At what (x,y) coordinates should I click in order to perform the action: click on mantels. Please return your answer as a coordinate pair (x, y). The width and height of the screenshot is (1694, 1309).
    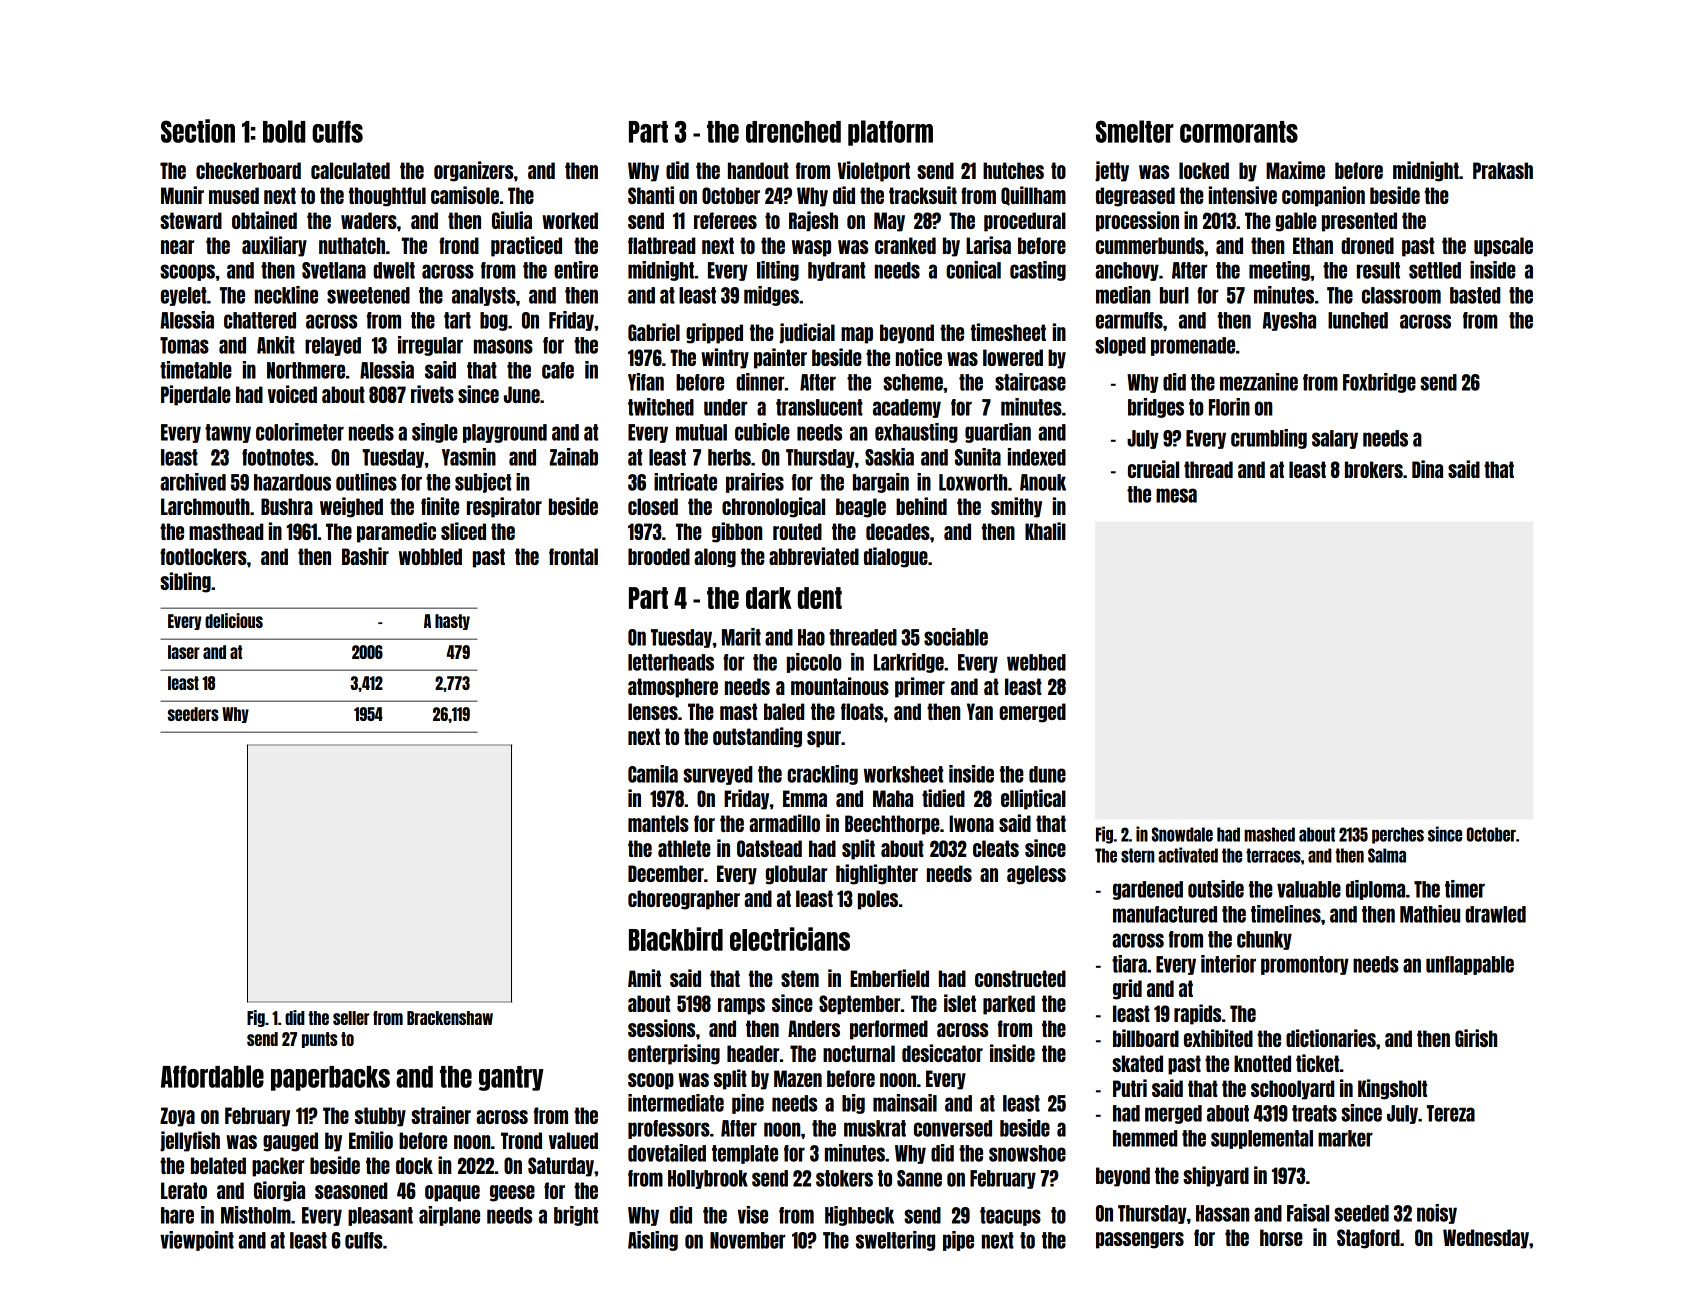
    Looking at the image, I should click on (658, 823).
